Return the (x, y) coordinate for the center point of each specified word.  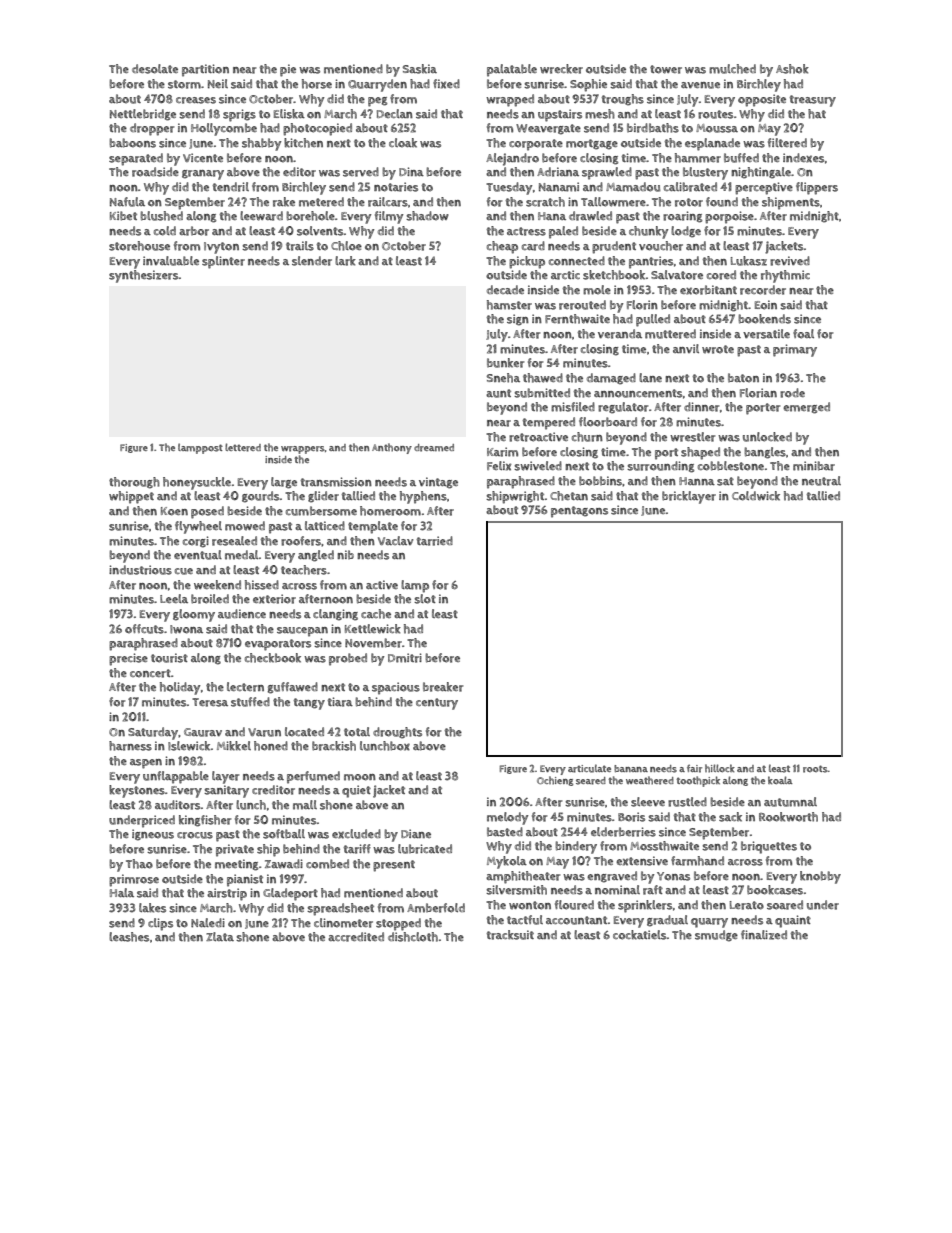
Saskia (420, 69)
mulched (732, 69)
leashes (129, 937)
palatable (512, 70)
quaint (793, 921)
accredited (356, 937)
